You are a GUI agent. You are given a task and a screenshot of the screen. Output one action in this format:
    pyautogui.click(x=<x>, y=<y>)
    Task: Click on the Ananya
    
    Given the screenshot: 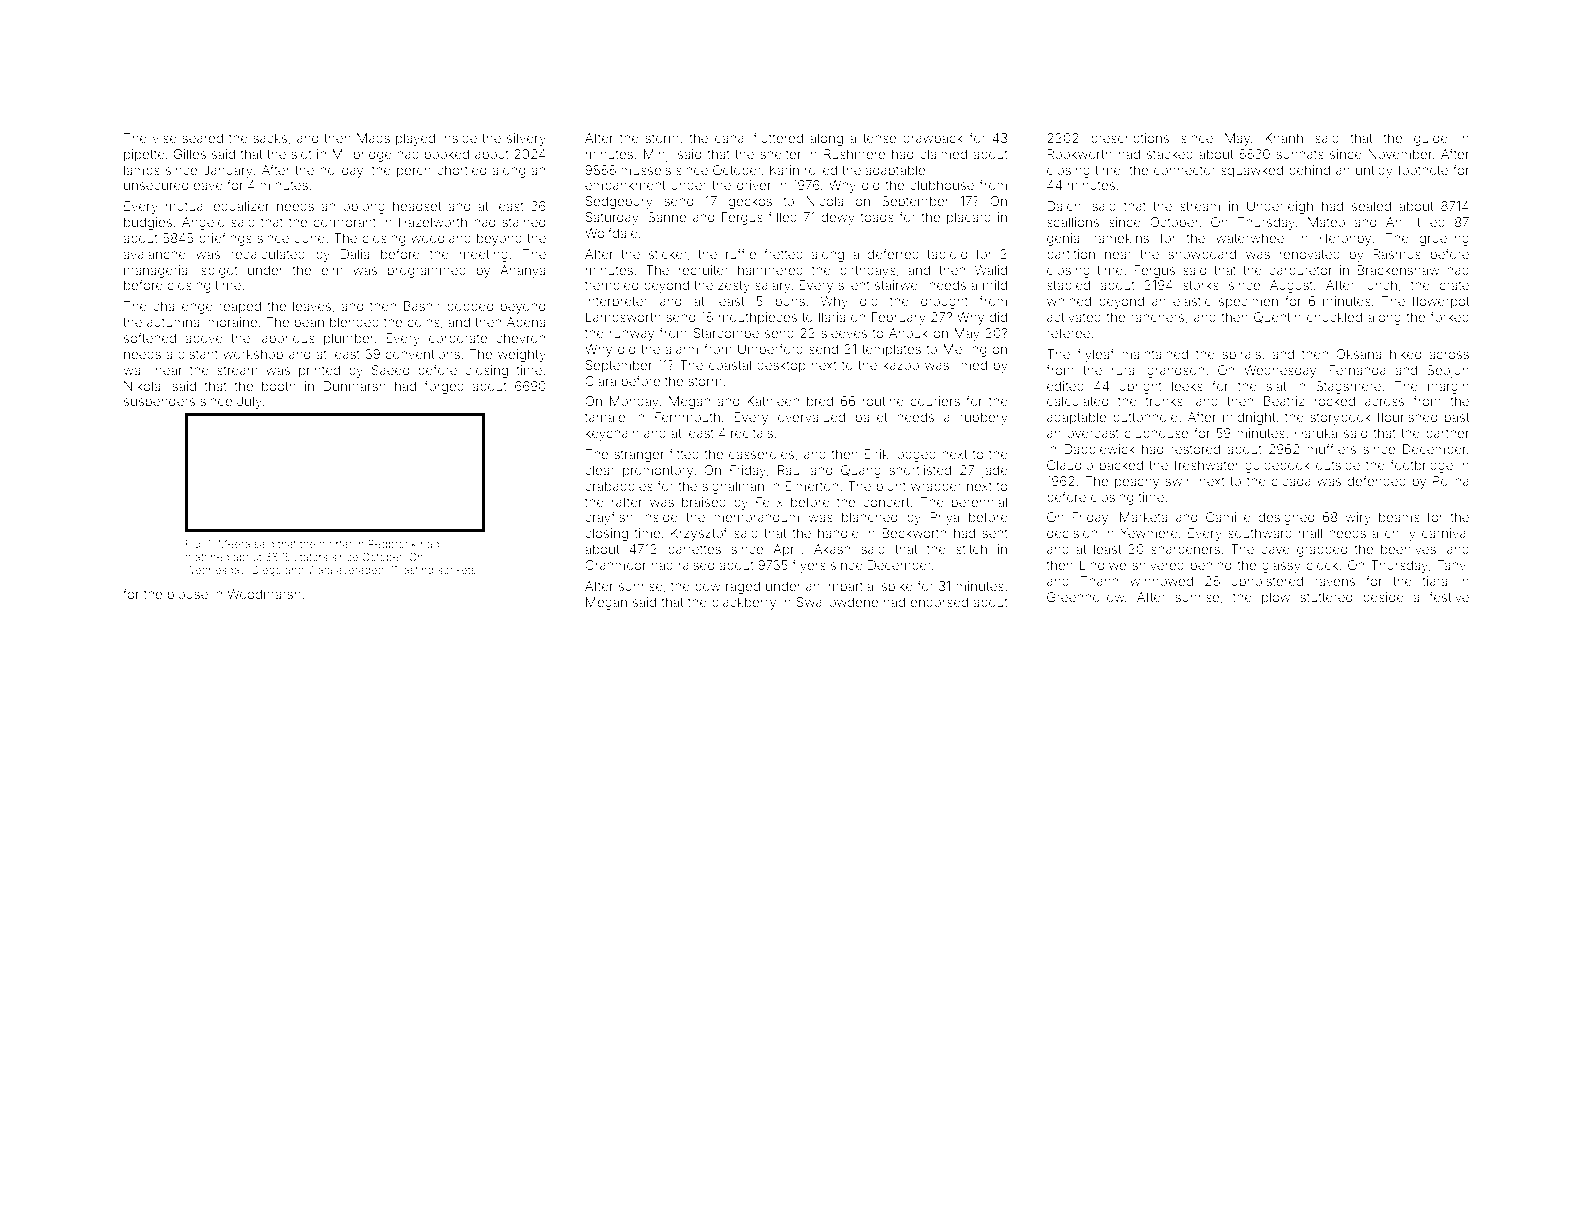 What is the action you would take?
    pyautogui.click(x=522, y=271)
